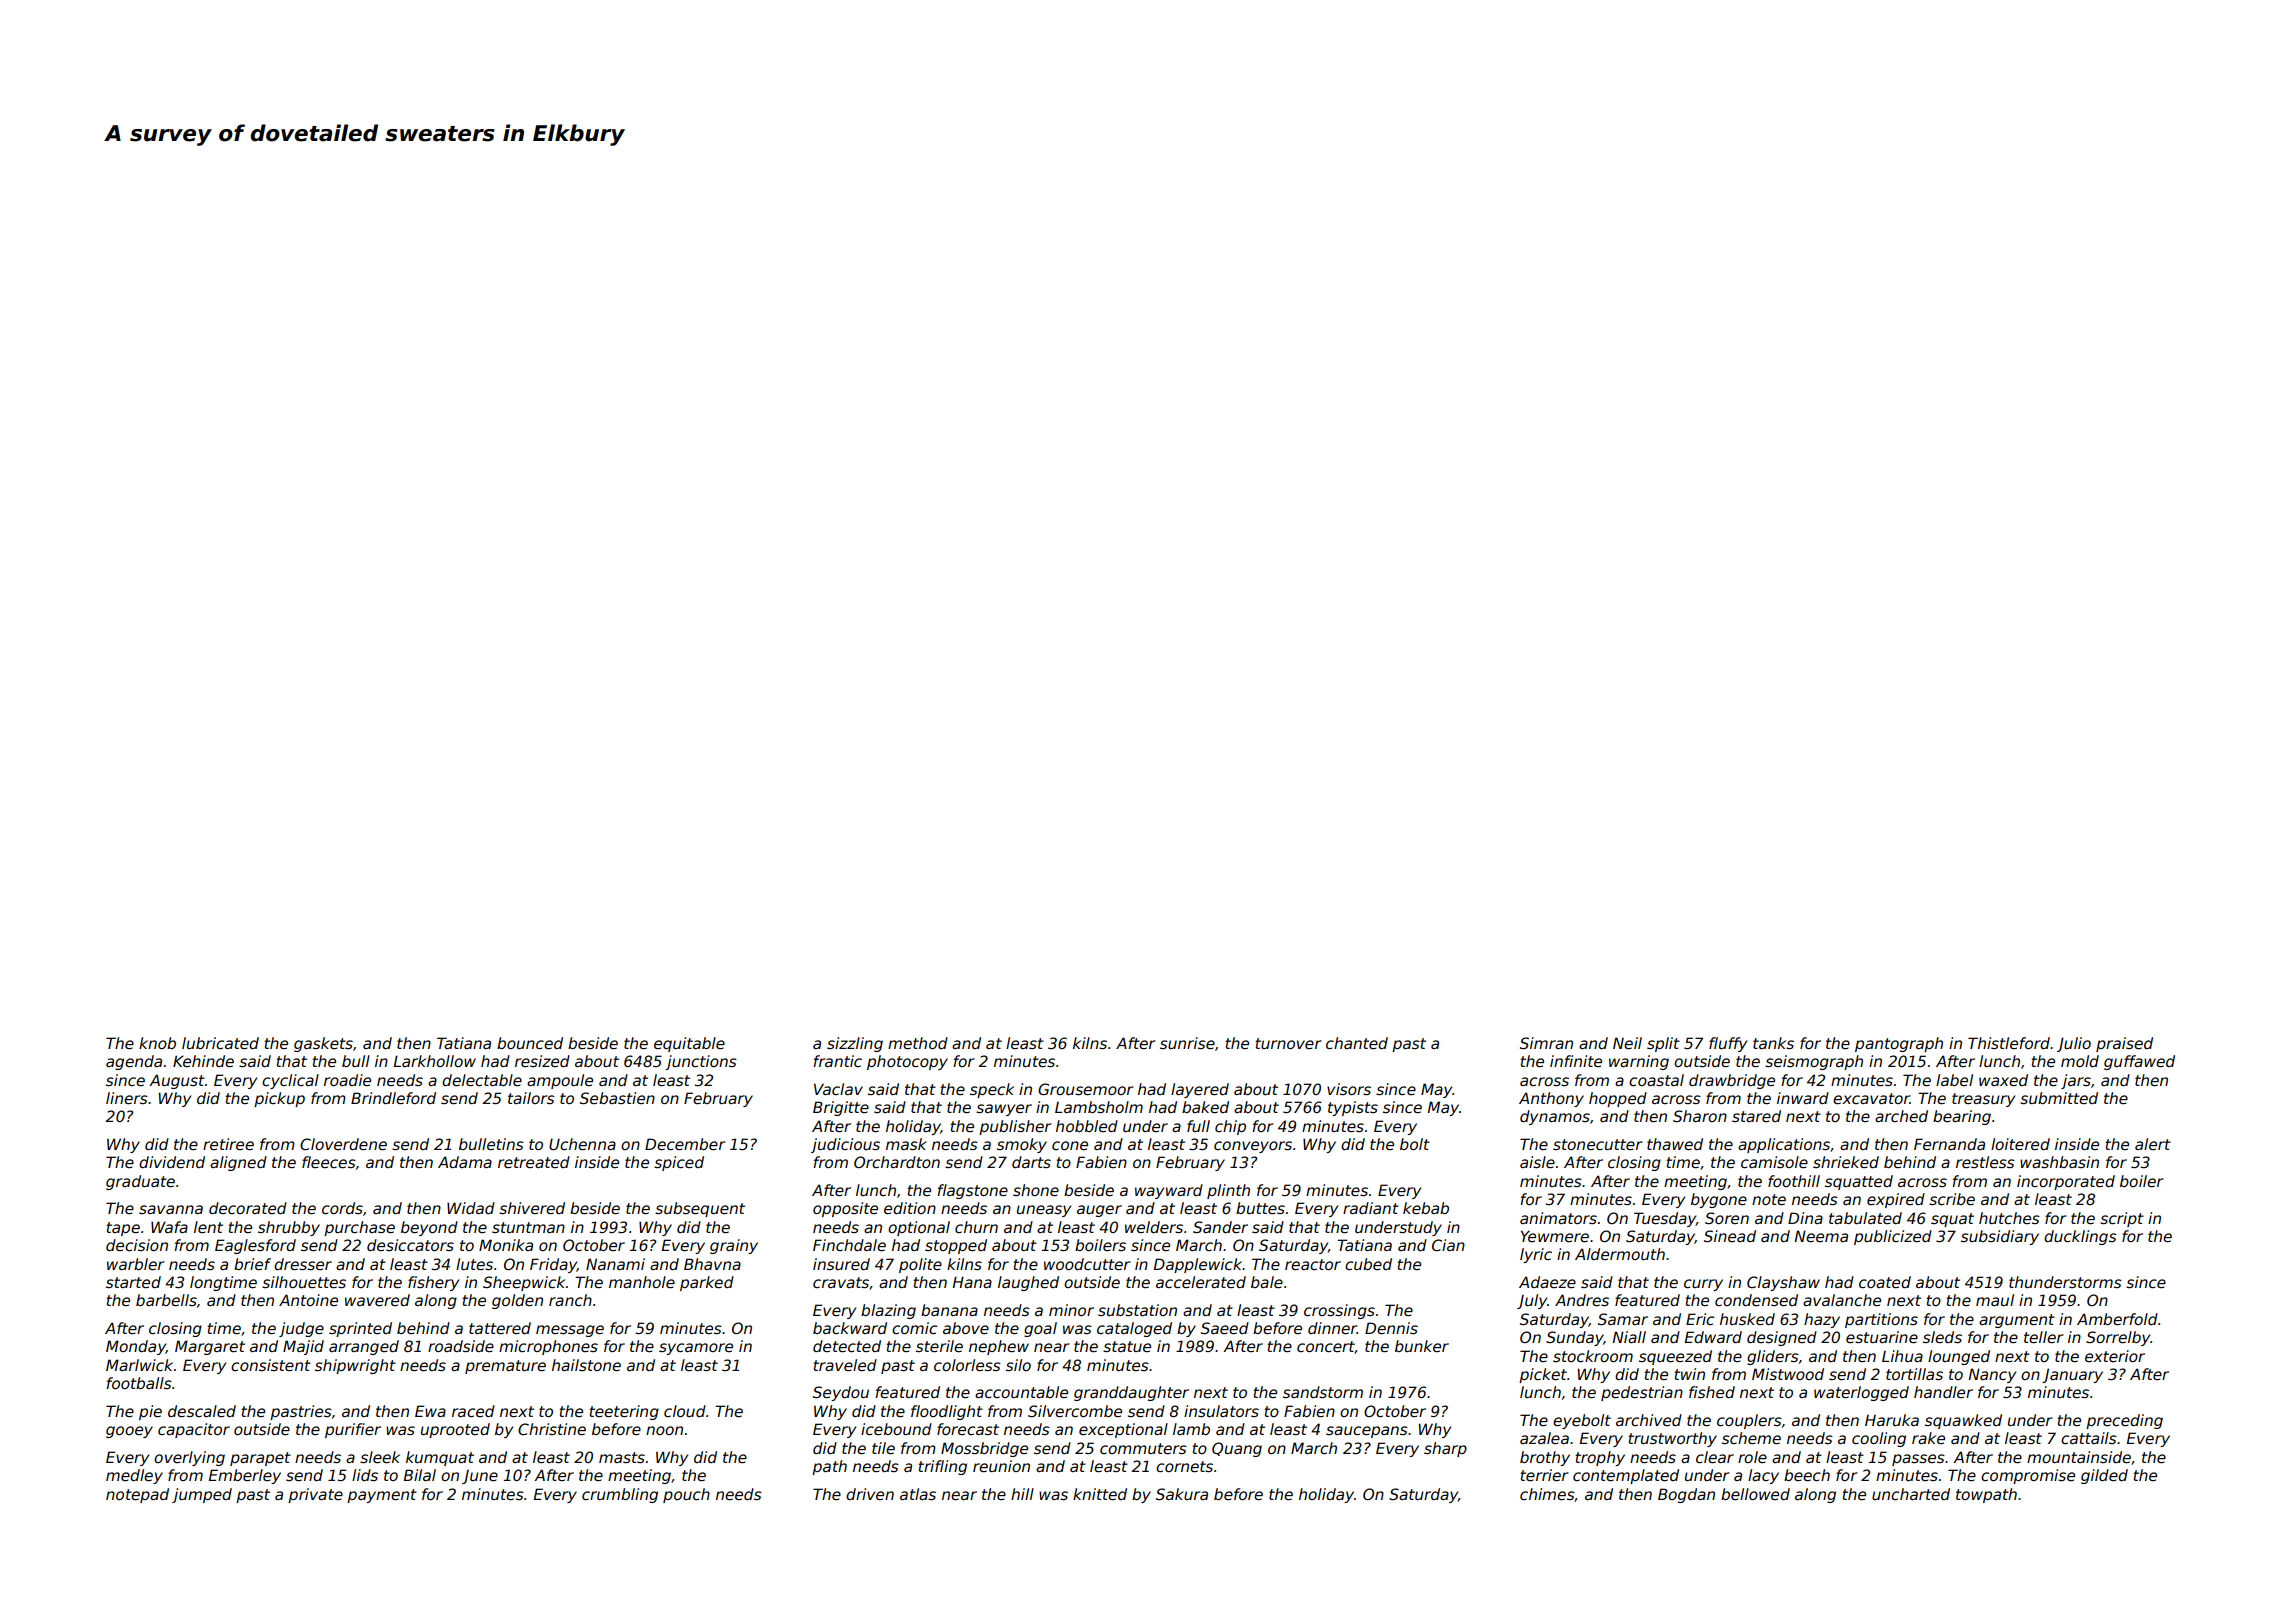  What do you see at coordinates (347, 1080) in the image?
I see `roadie` at bounding box center [347, 1080].
